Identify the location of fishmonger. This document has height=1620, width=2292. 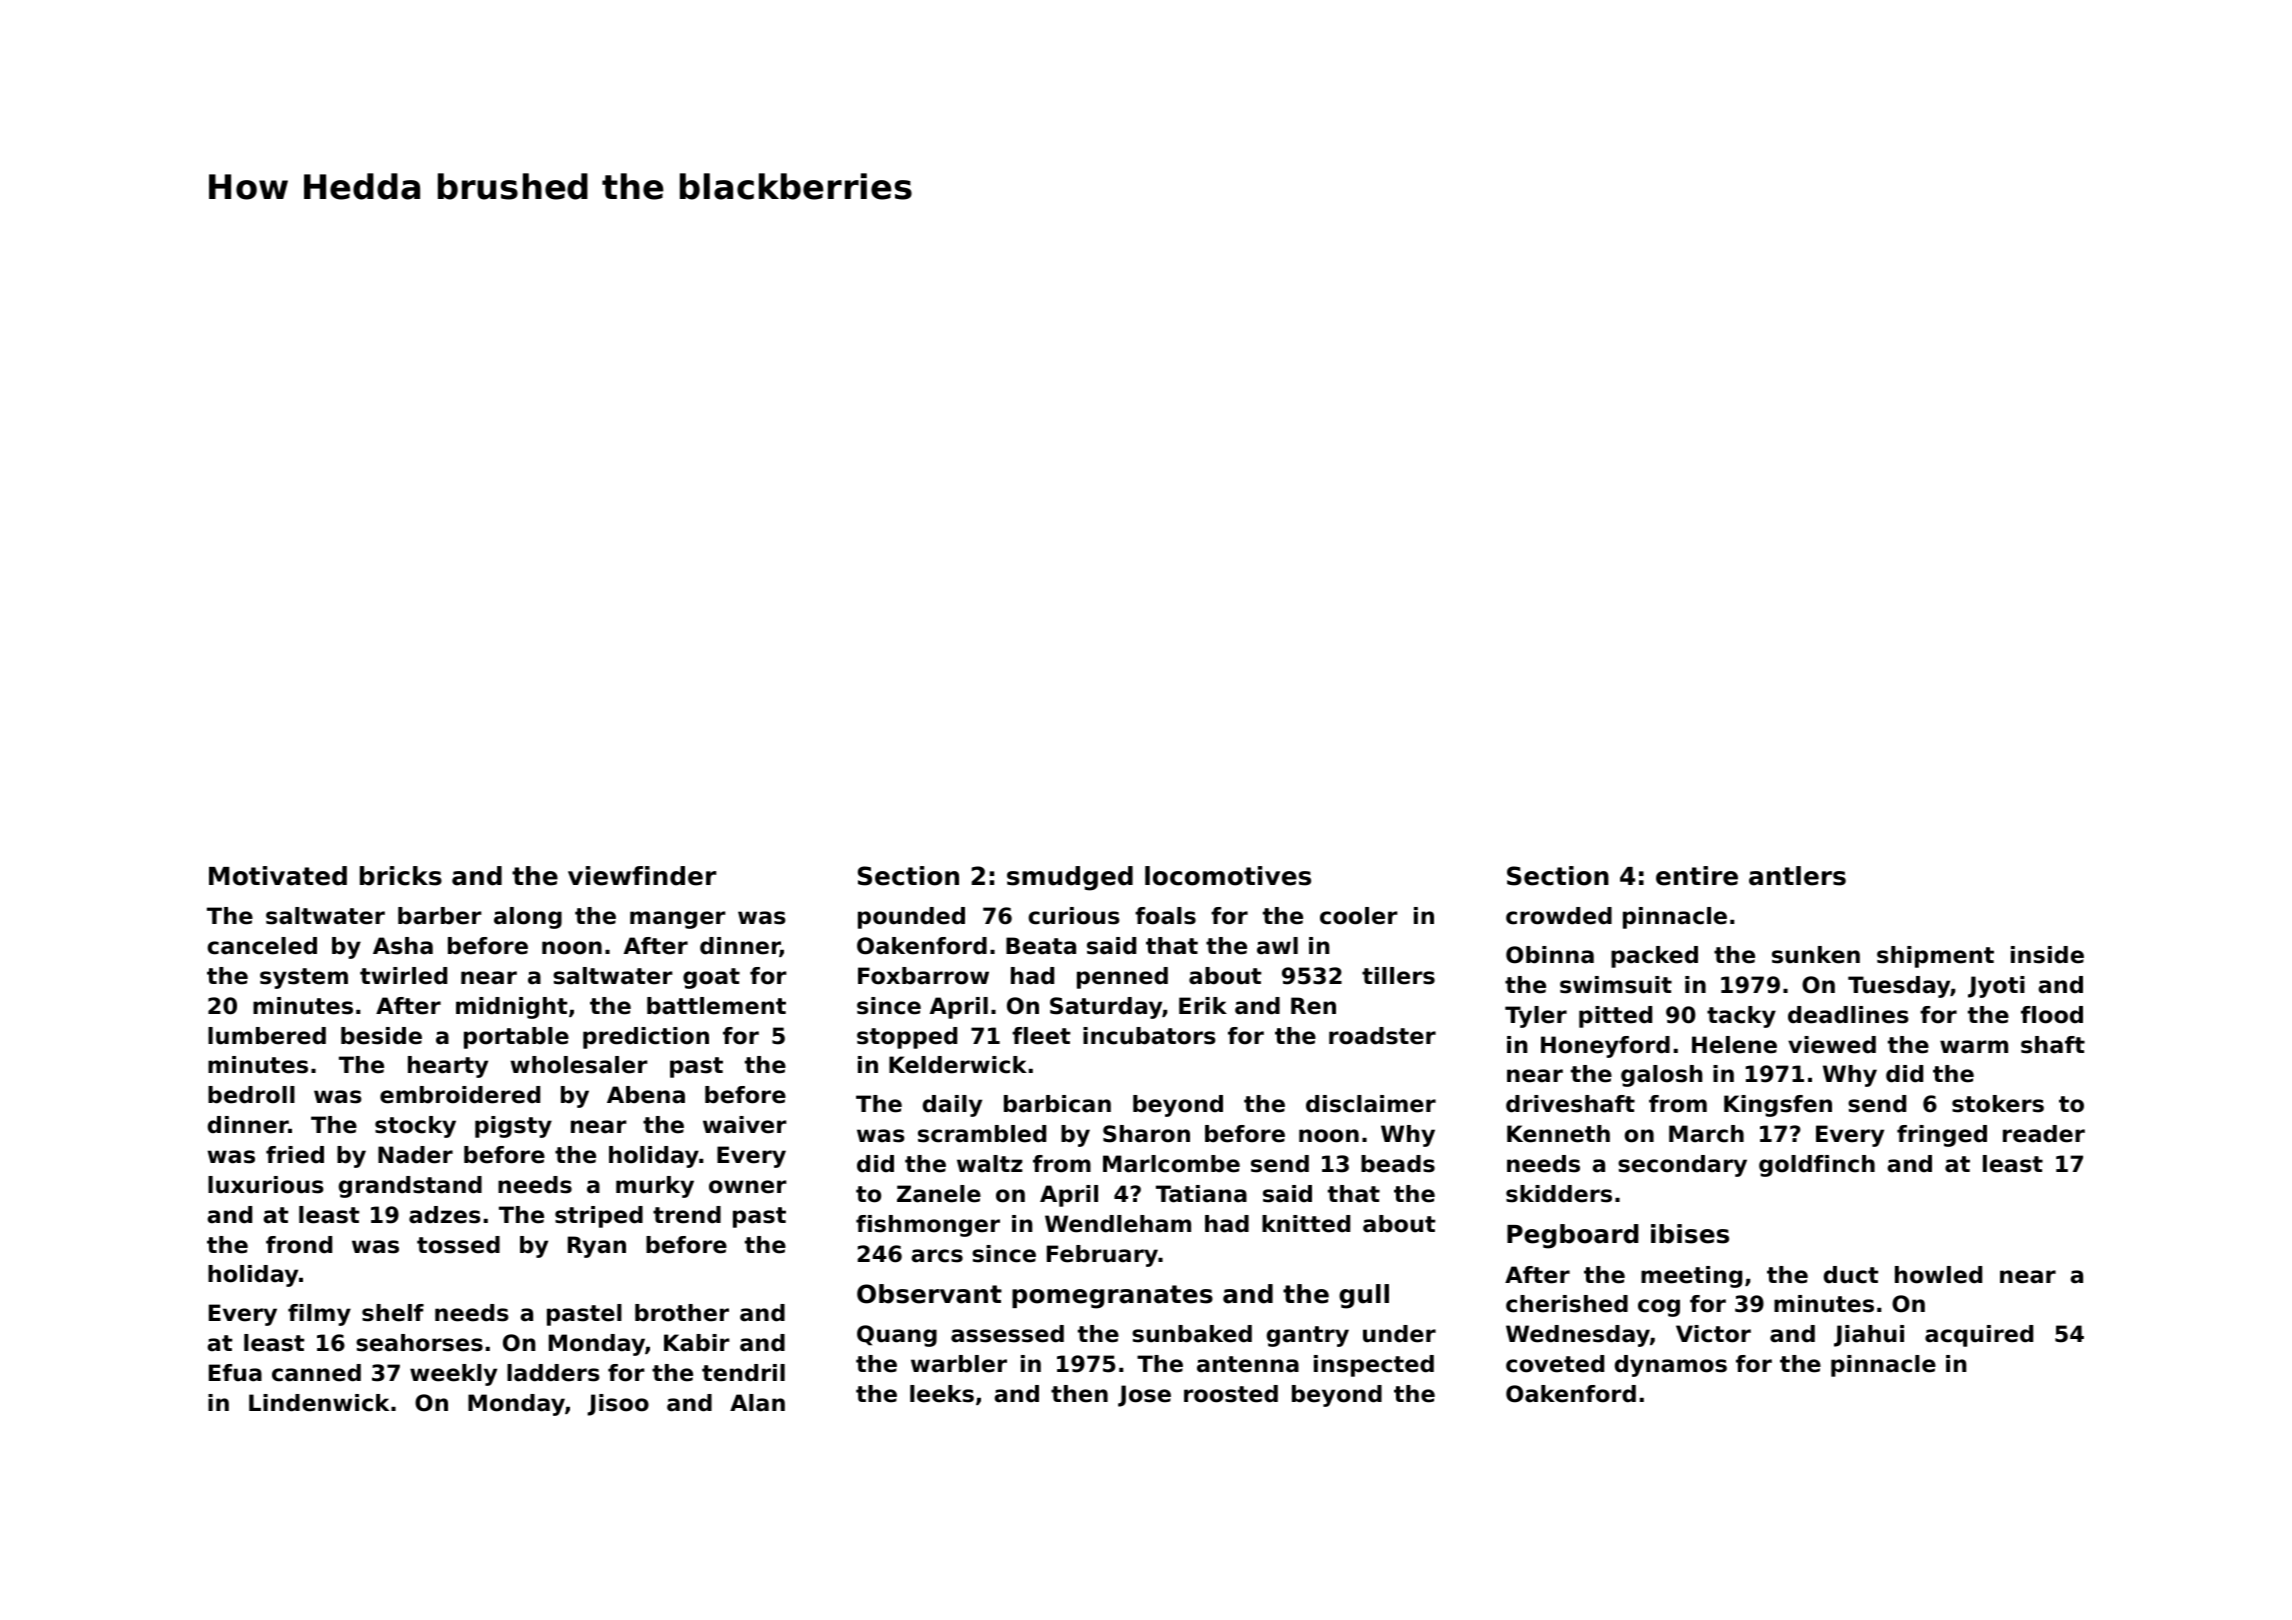
(928, 1226).
